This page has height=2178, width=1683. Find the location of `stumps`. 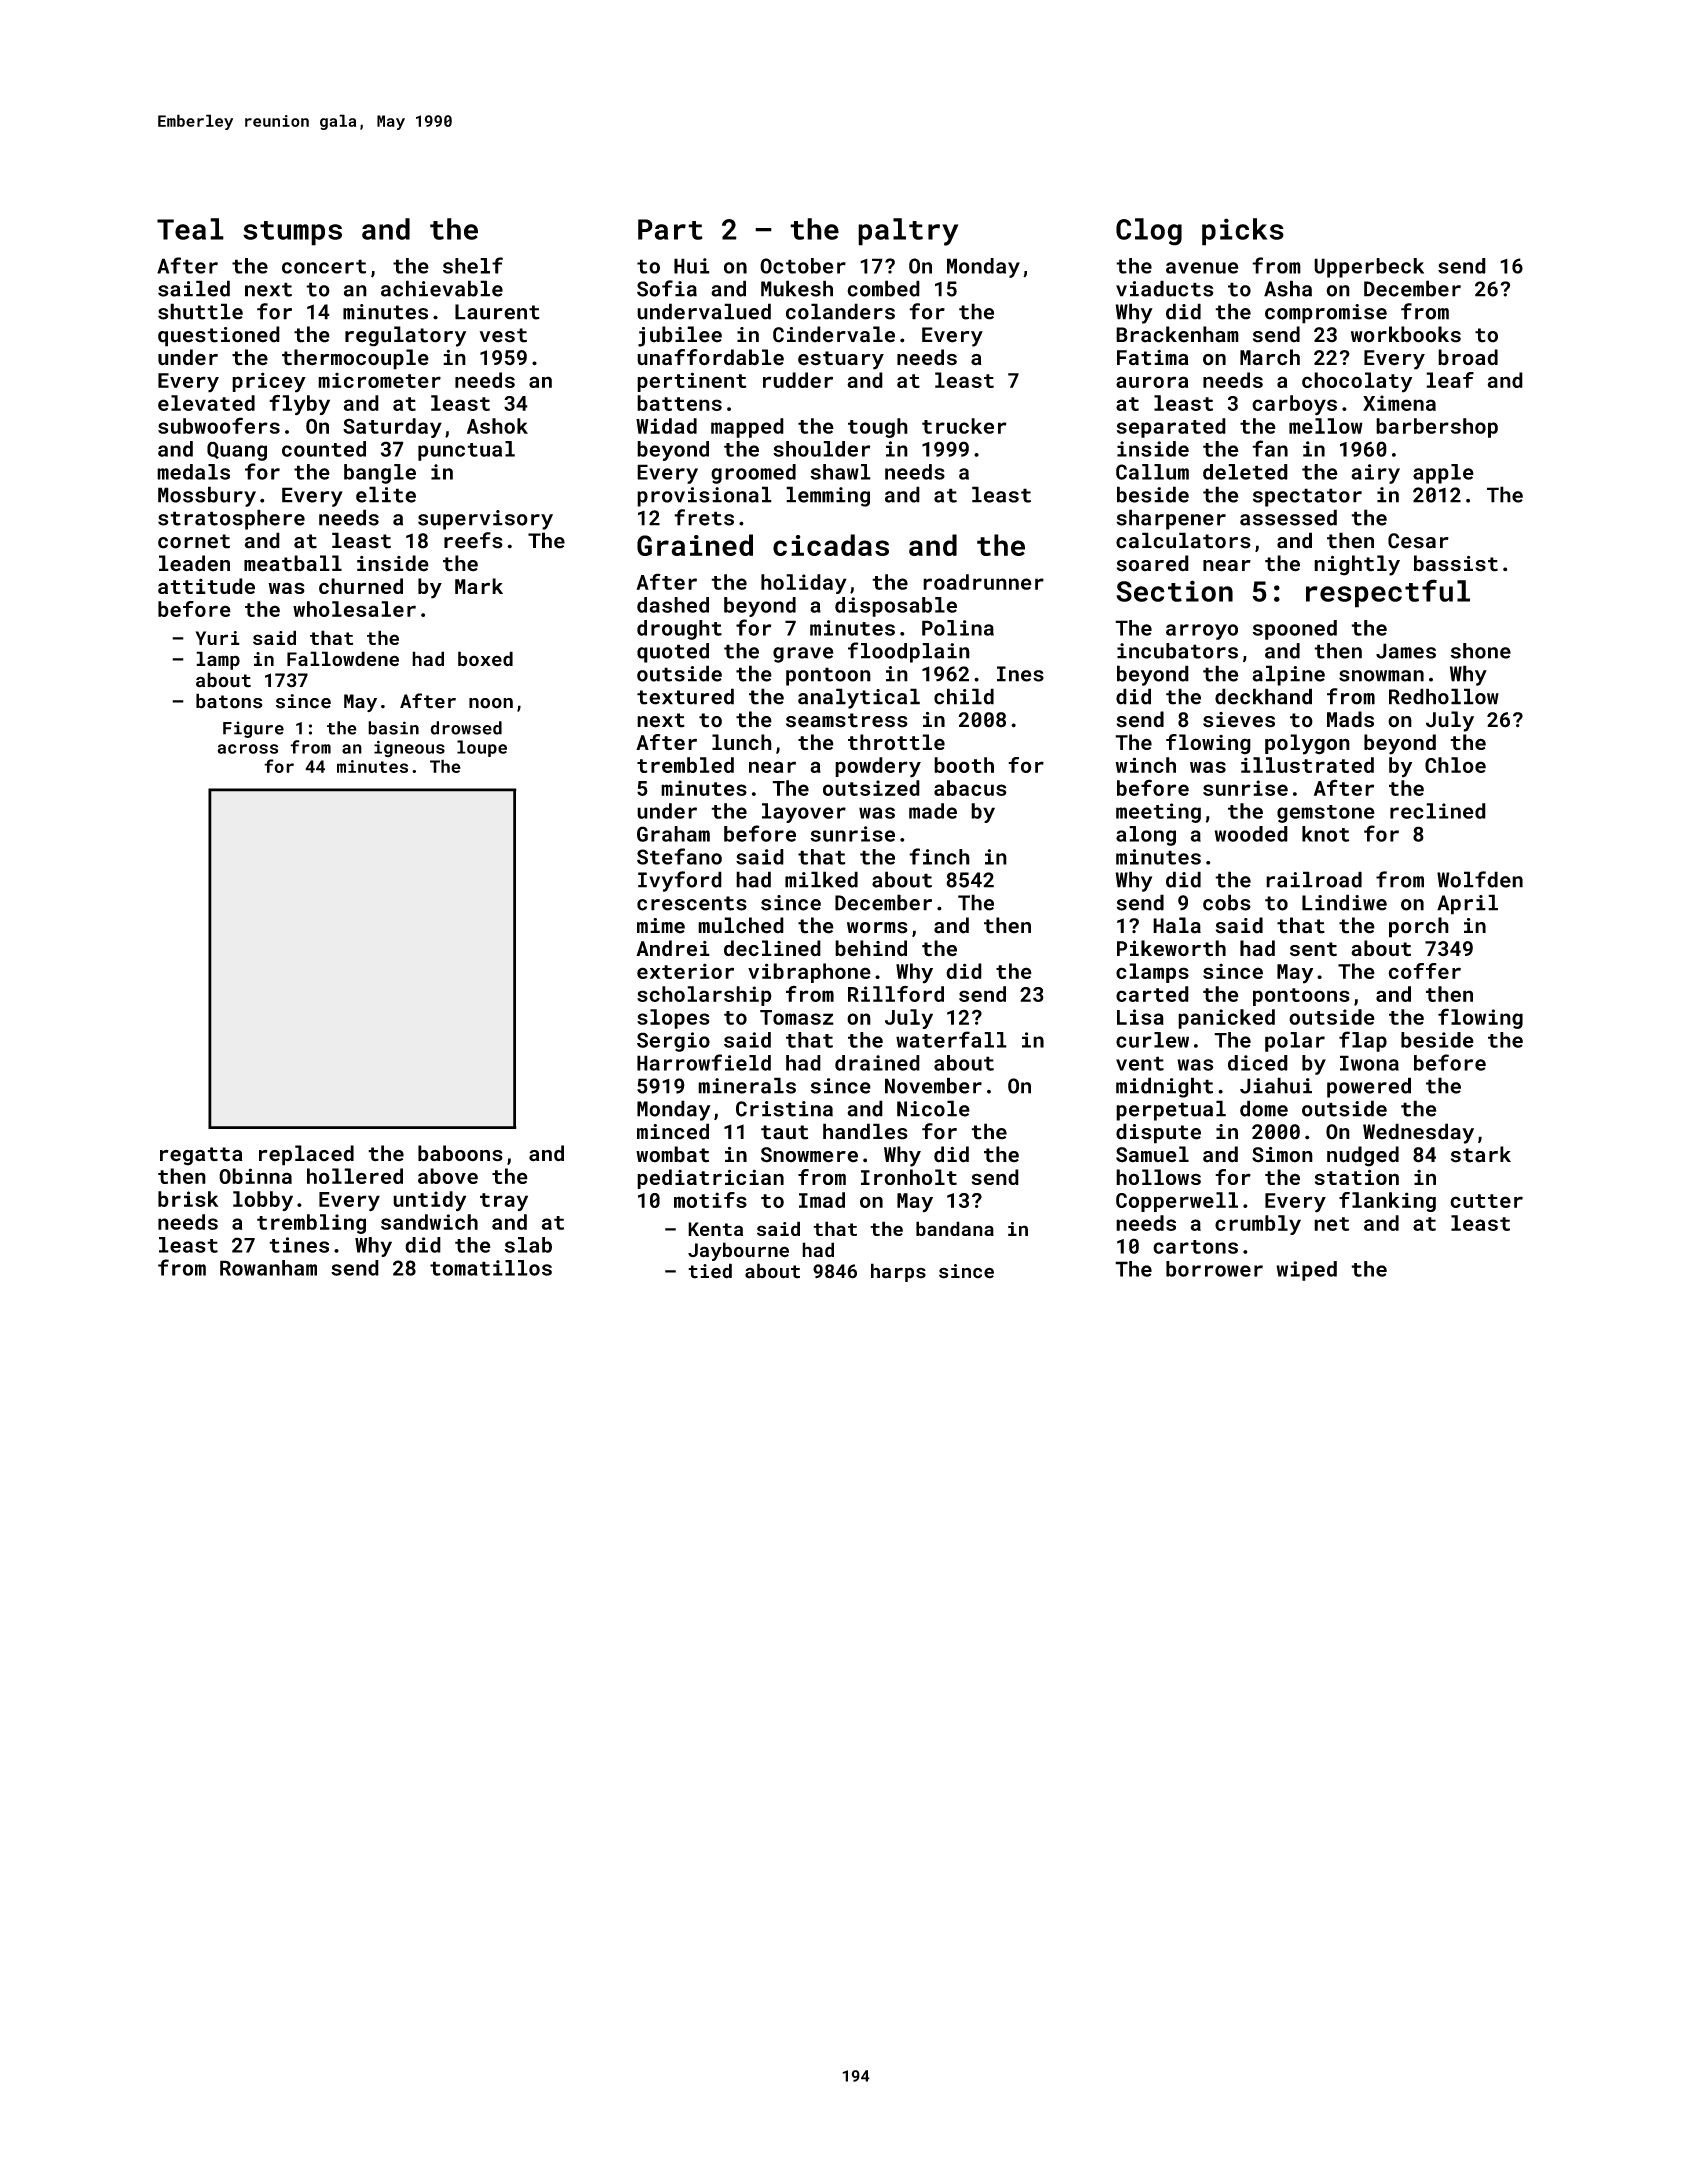

stumps is located at coordinates (292, 233).
